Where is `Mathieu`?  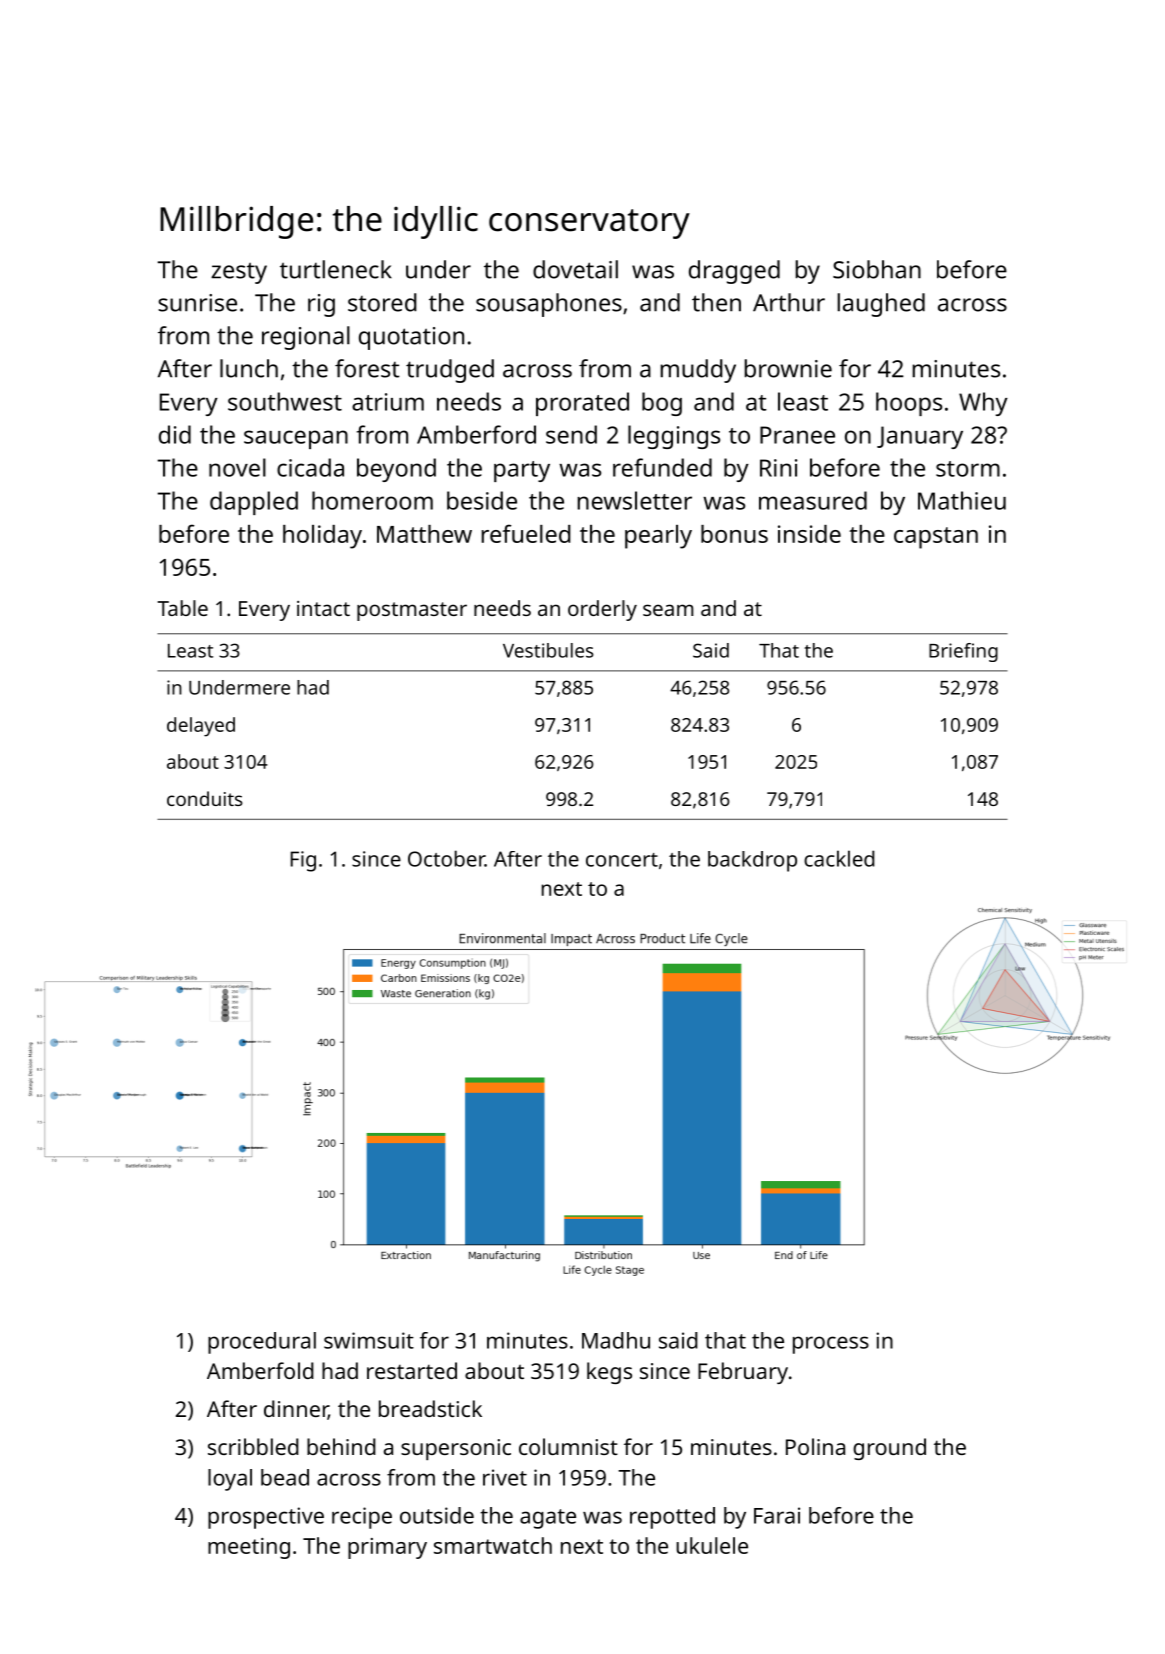
Mathieu is located at coordinates (962, 500).
